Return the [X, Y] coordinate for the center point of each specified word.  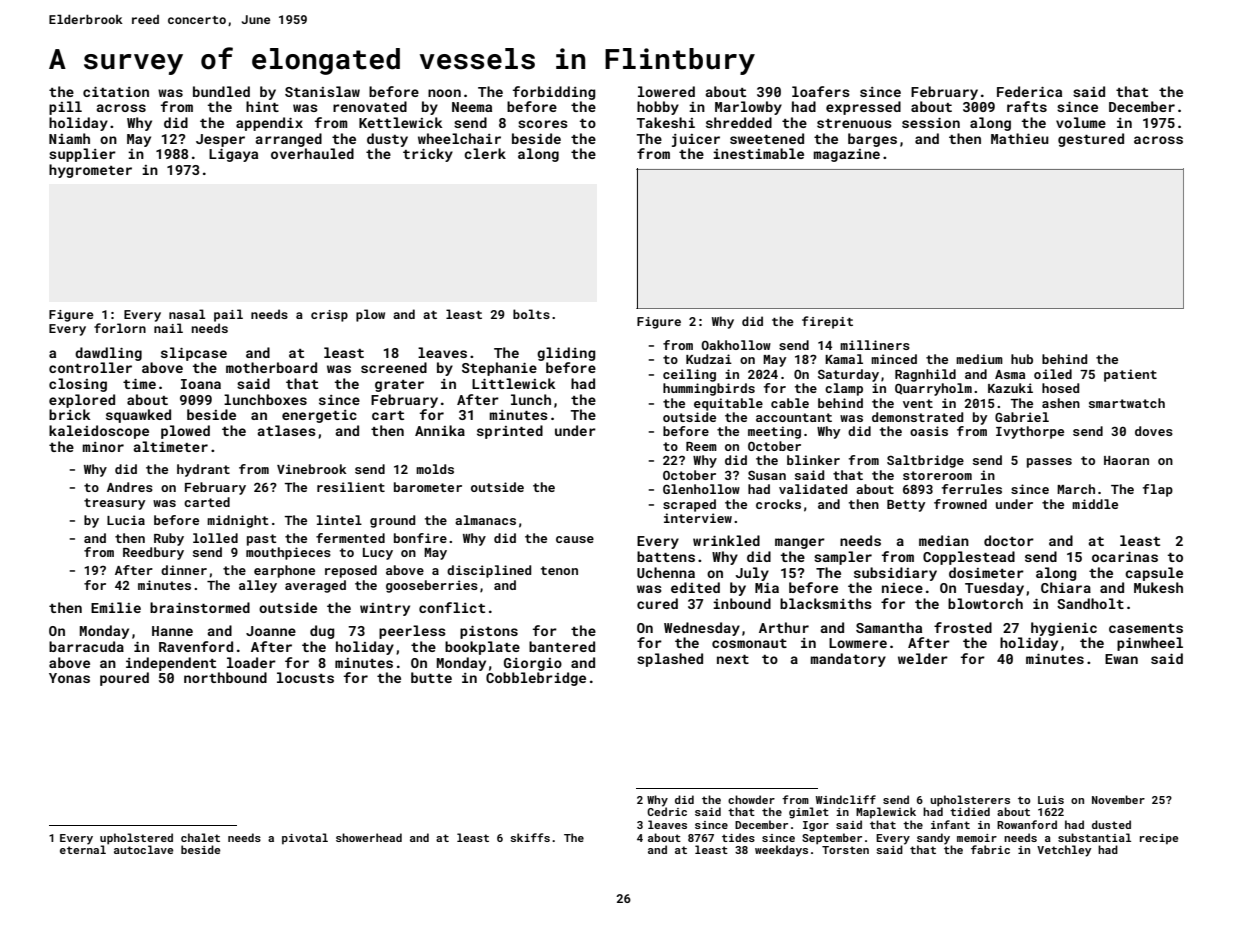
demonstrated [917, 417]
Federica [1029, 91]
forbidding [554, 93]
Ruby [169, 539]
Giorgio [533, 664]
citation [116, 92]
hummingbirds [709, 389]
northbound [225, 677]
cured [657, 603]
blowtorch [985, 603]
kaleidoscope [99, 432]
